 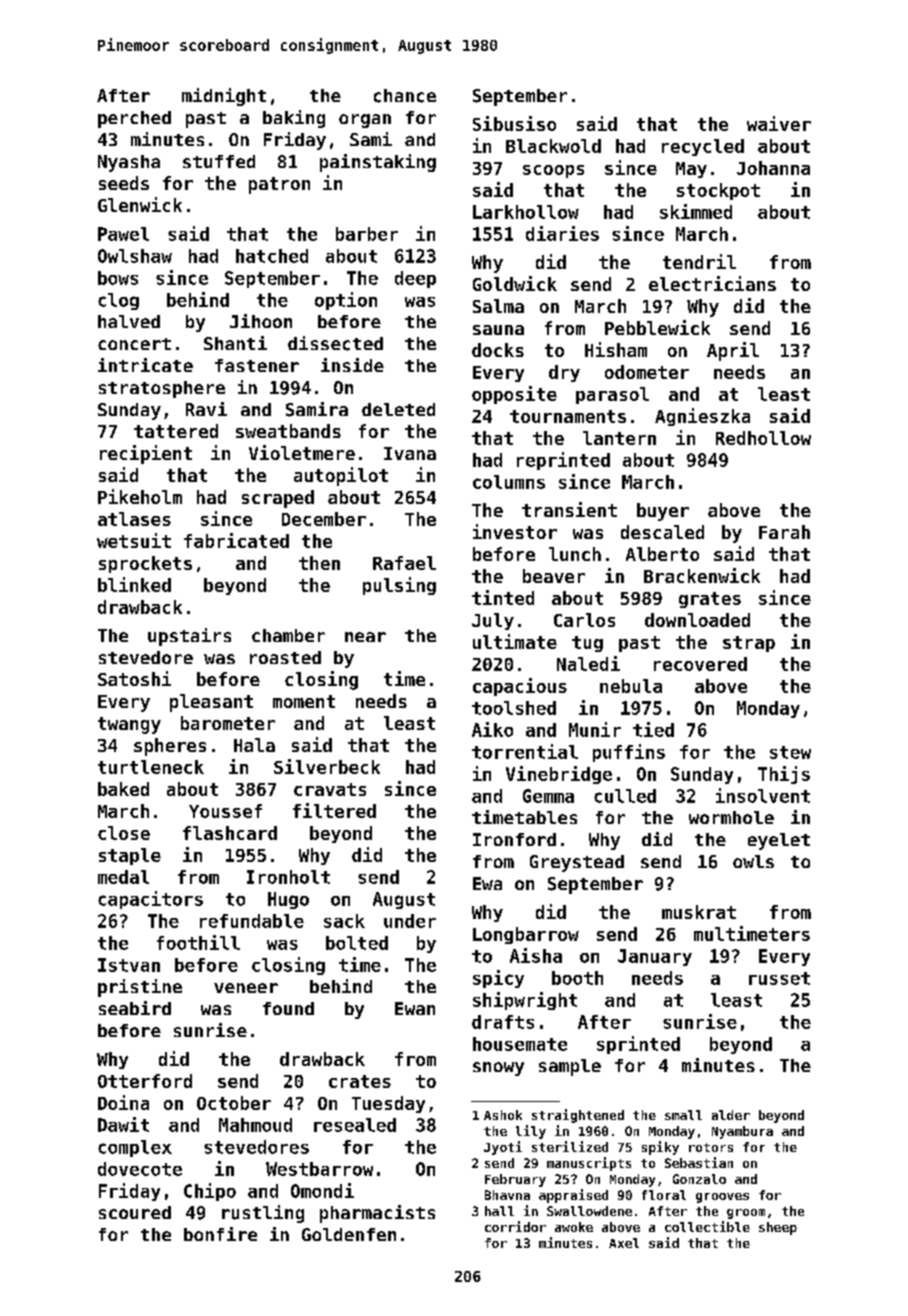 What do you see at coordinates (526, 212) in the document?
I see `Larkhollow` at bounding box center [526, 212].
